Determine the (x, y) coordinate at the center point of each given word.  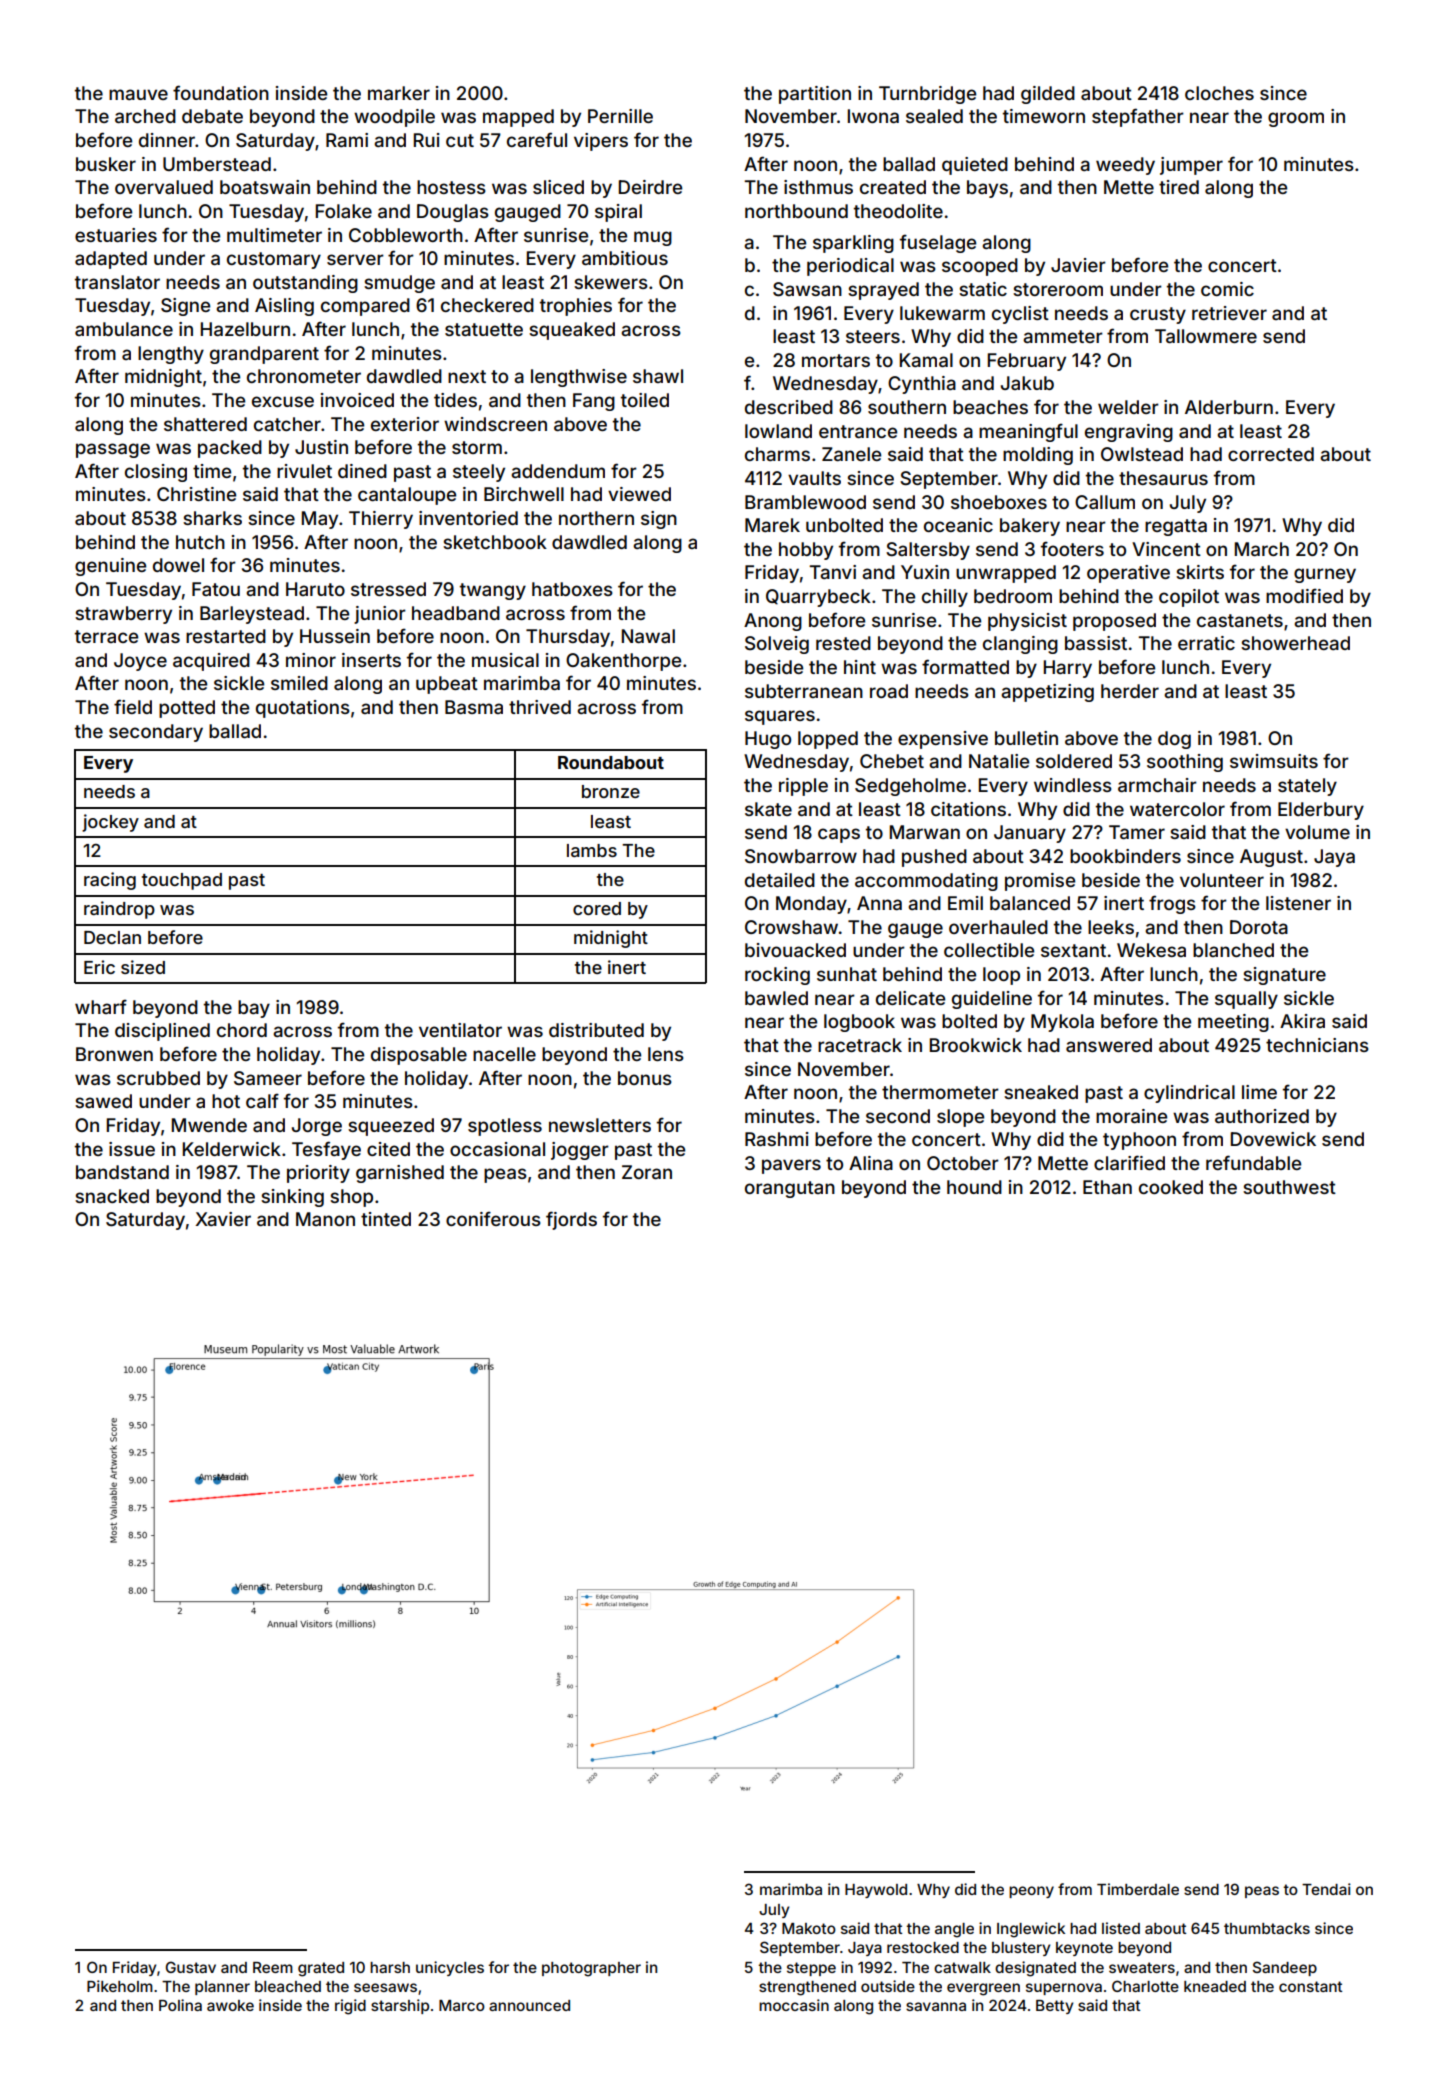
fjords (571, 1220)
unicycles (450, 1968)
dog (1174, 740)
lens (666, 1054)
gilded (1048, 95)
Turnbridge (927, 95)
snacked (112, 1196)
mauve (138, 94)
